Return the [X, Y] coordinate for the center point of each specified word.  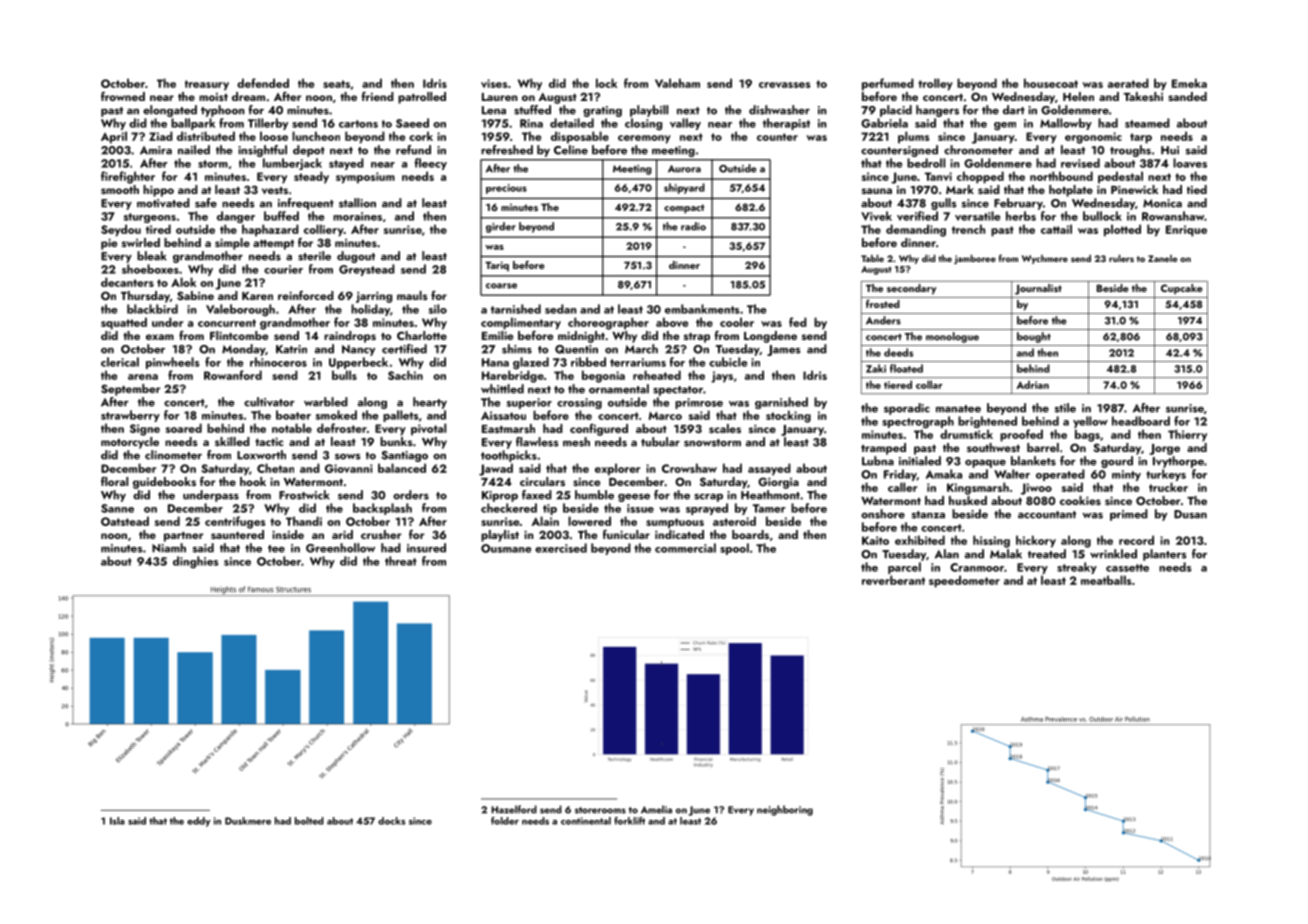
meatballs [1106, 580]
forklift [629, 821]
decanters [127, 282]
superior [529, 403]
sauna [877, 191]
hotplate [1071, 191]
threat [401, 561]
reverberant [893, 580]
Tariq [497, 266]
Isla [117, 821]
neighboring [785, 810]
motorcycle [130, 443]
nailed [194, 150]
